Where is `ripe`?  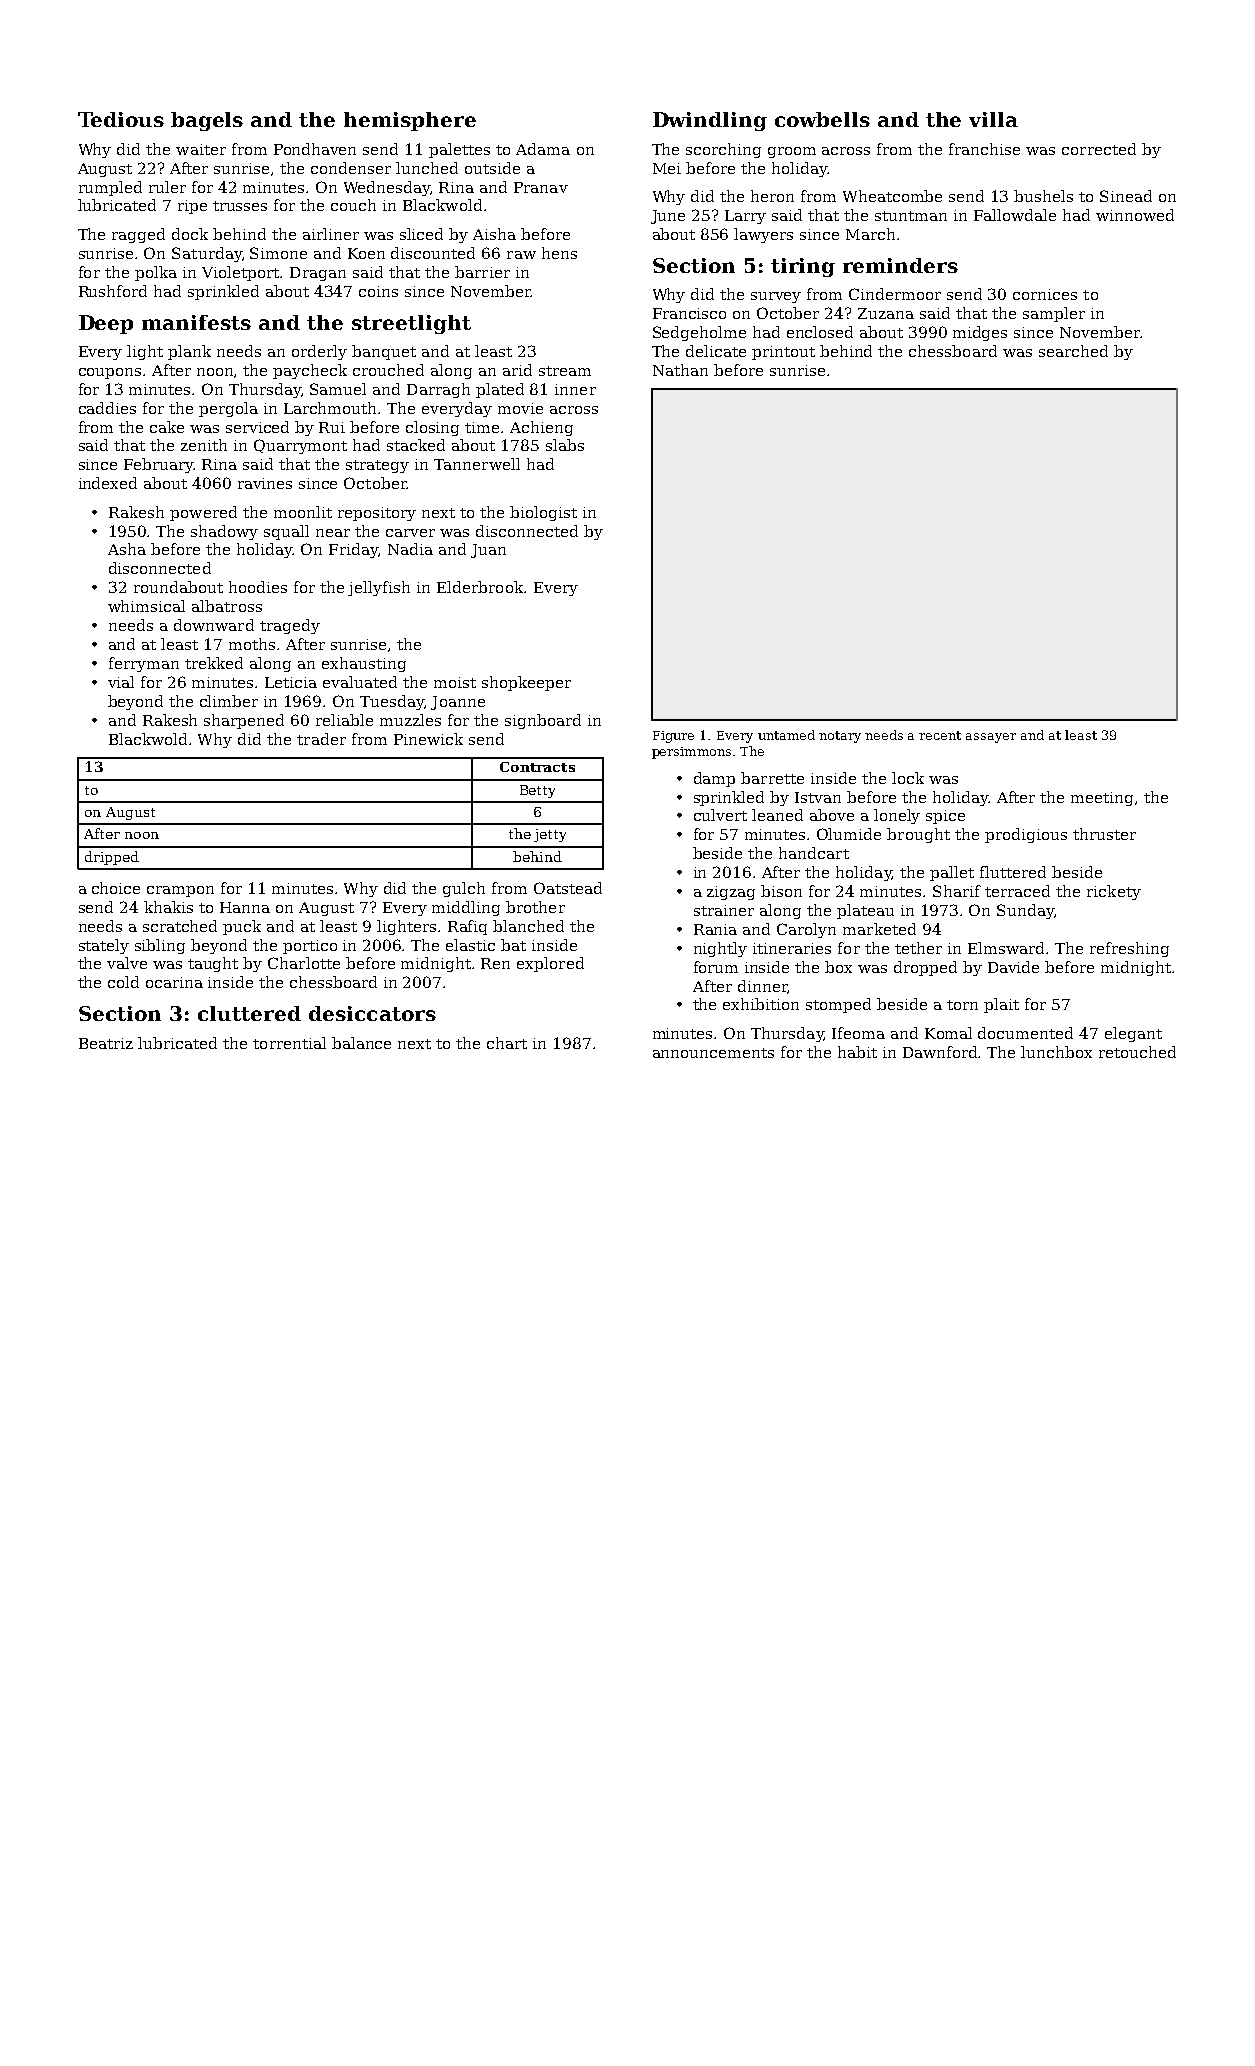 ripe is located at coordinates (192, 207).
